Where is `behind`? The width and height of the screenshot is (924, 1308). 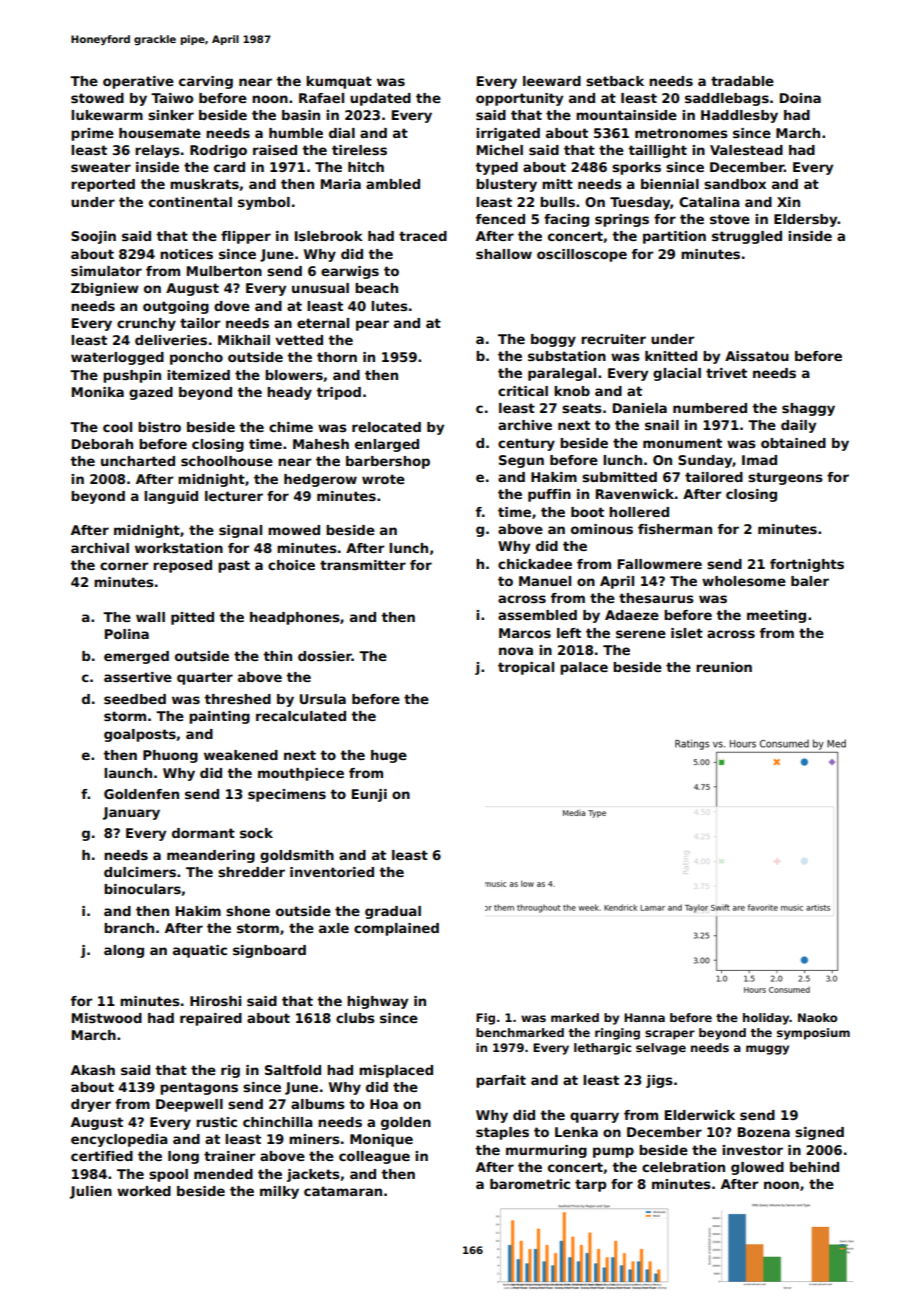 behind is located at coordinates (814, 1167).
